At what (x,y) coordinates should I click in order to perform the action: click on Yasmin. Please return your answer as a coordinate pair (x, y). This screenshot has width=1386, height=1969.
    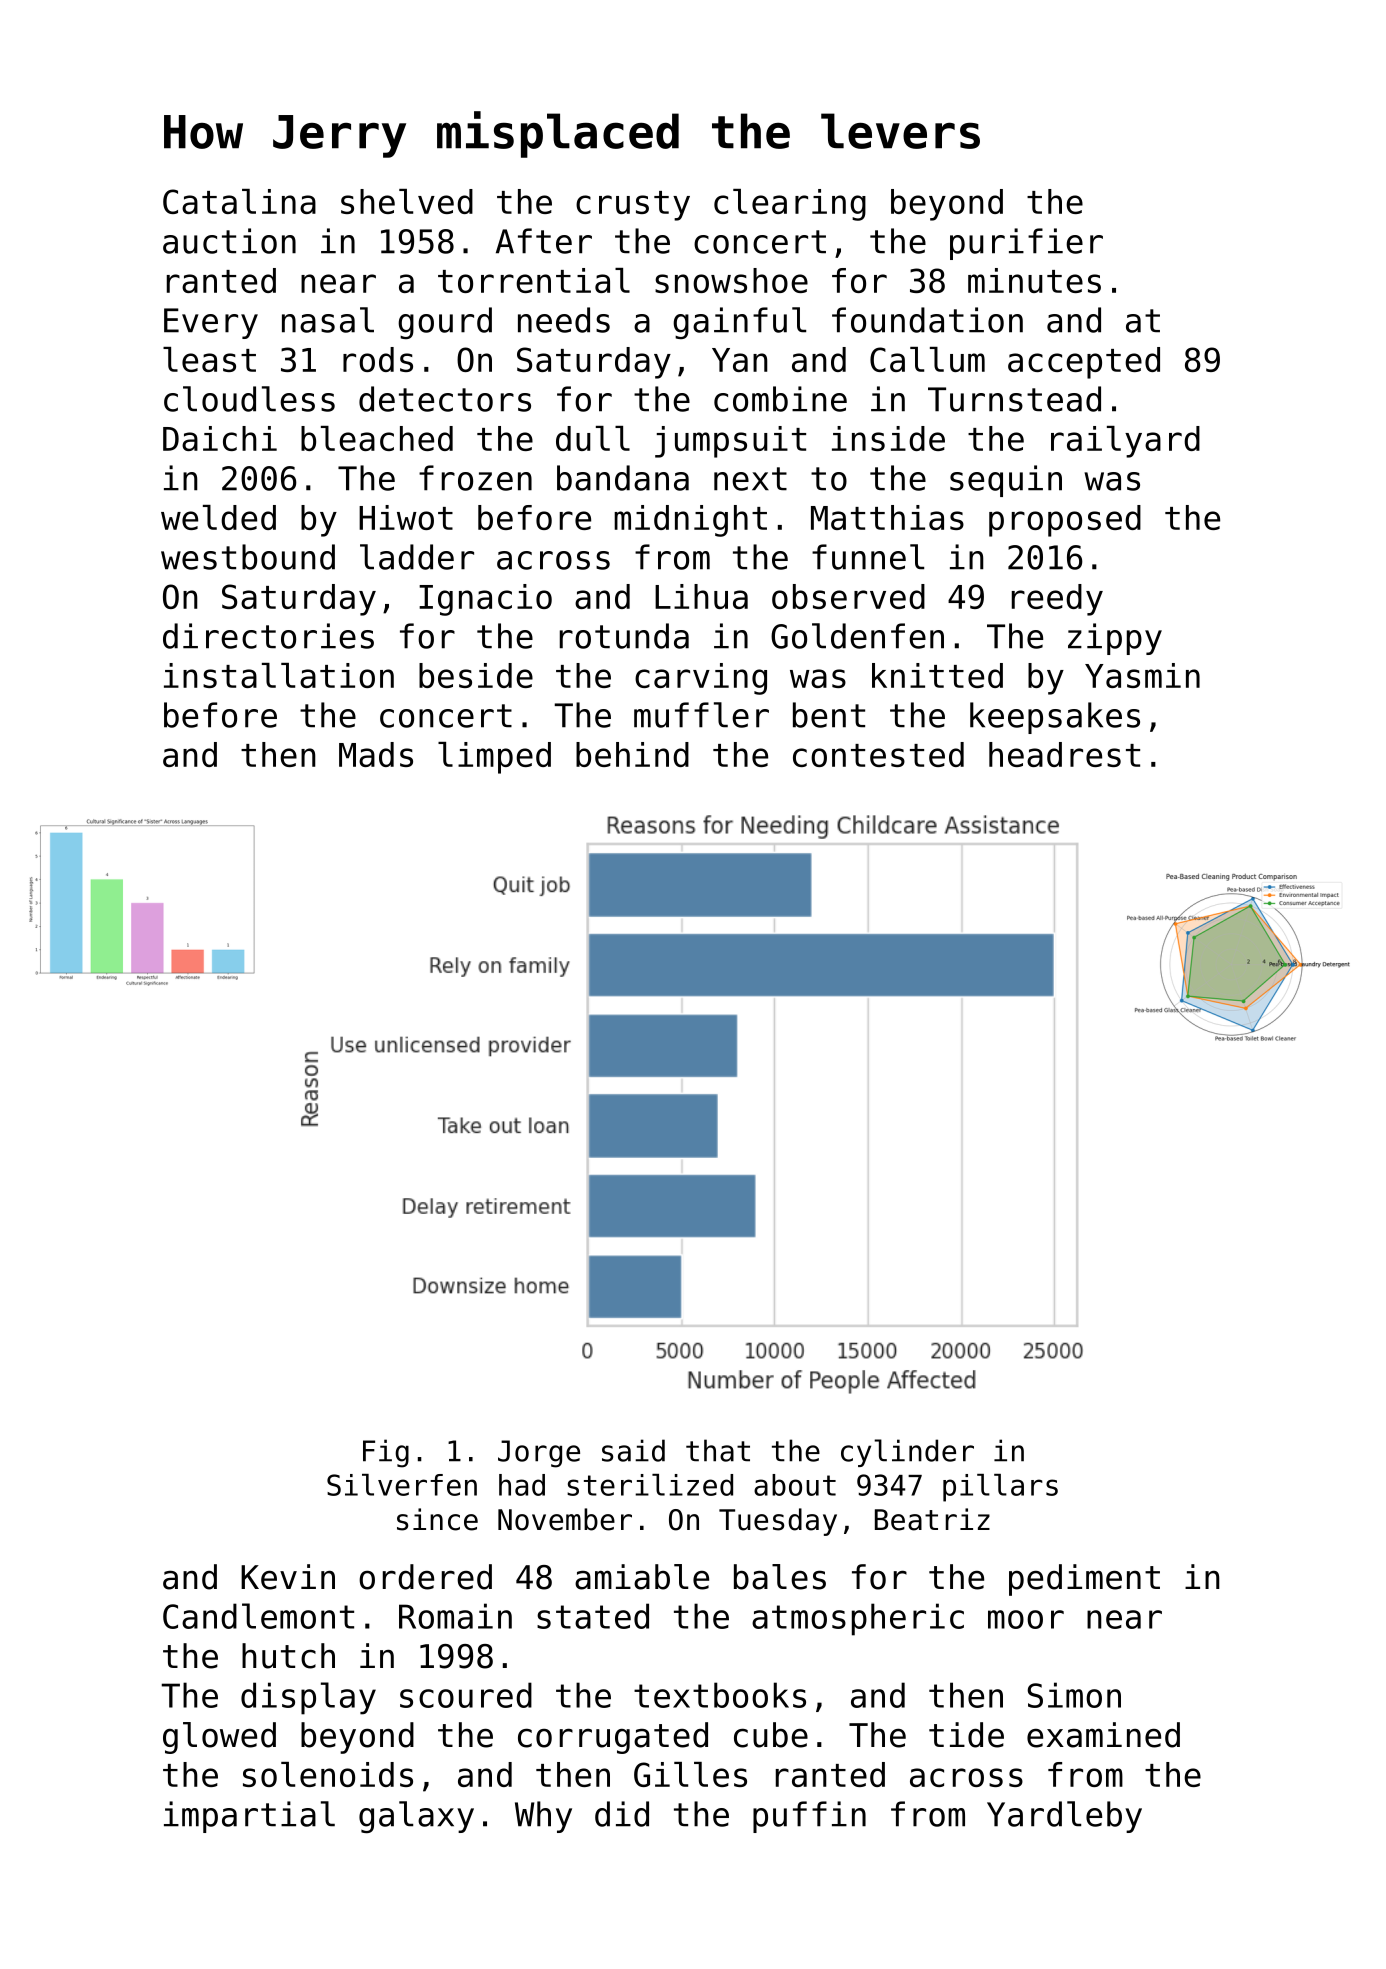
    Looking at the image, I should click on (1142, 675).
